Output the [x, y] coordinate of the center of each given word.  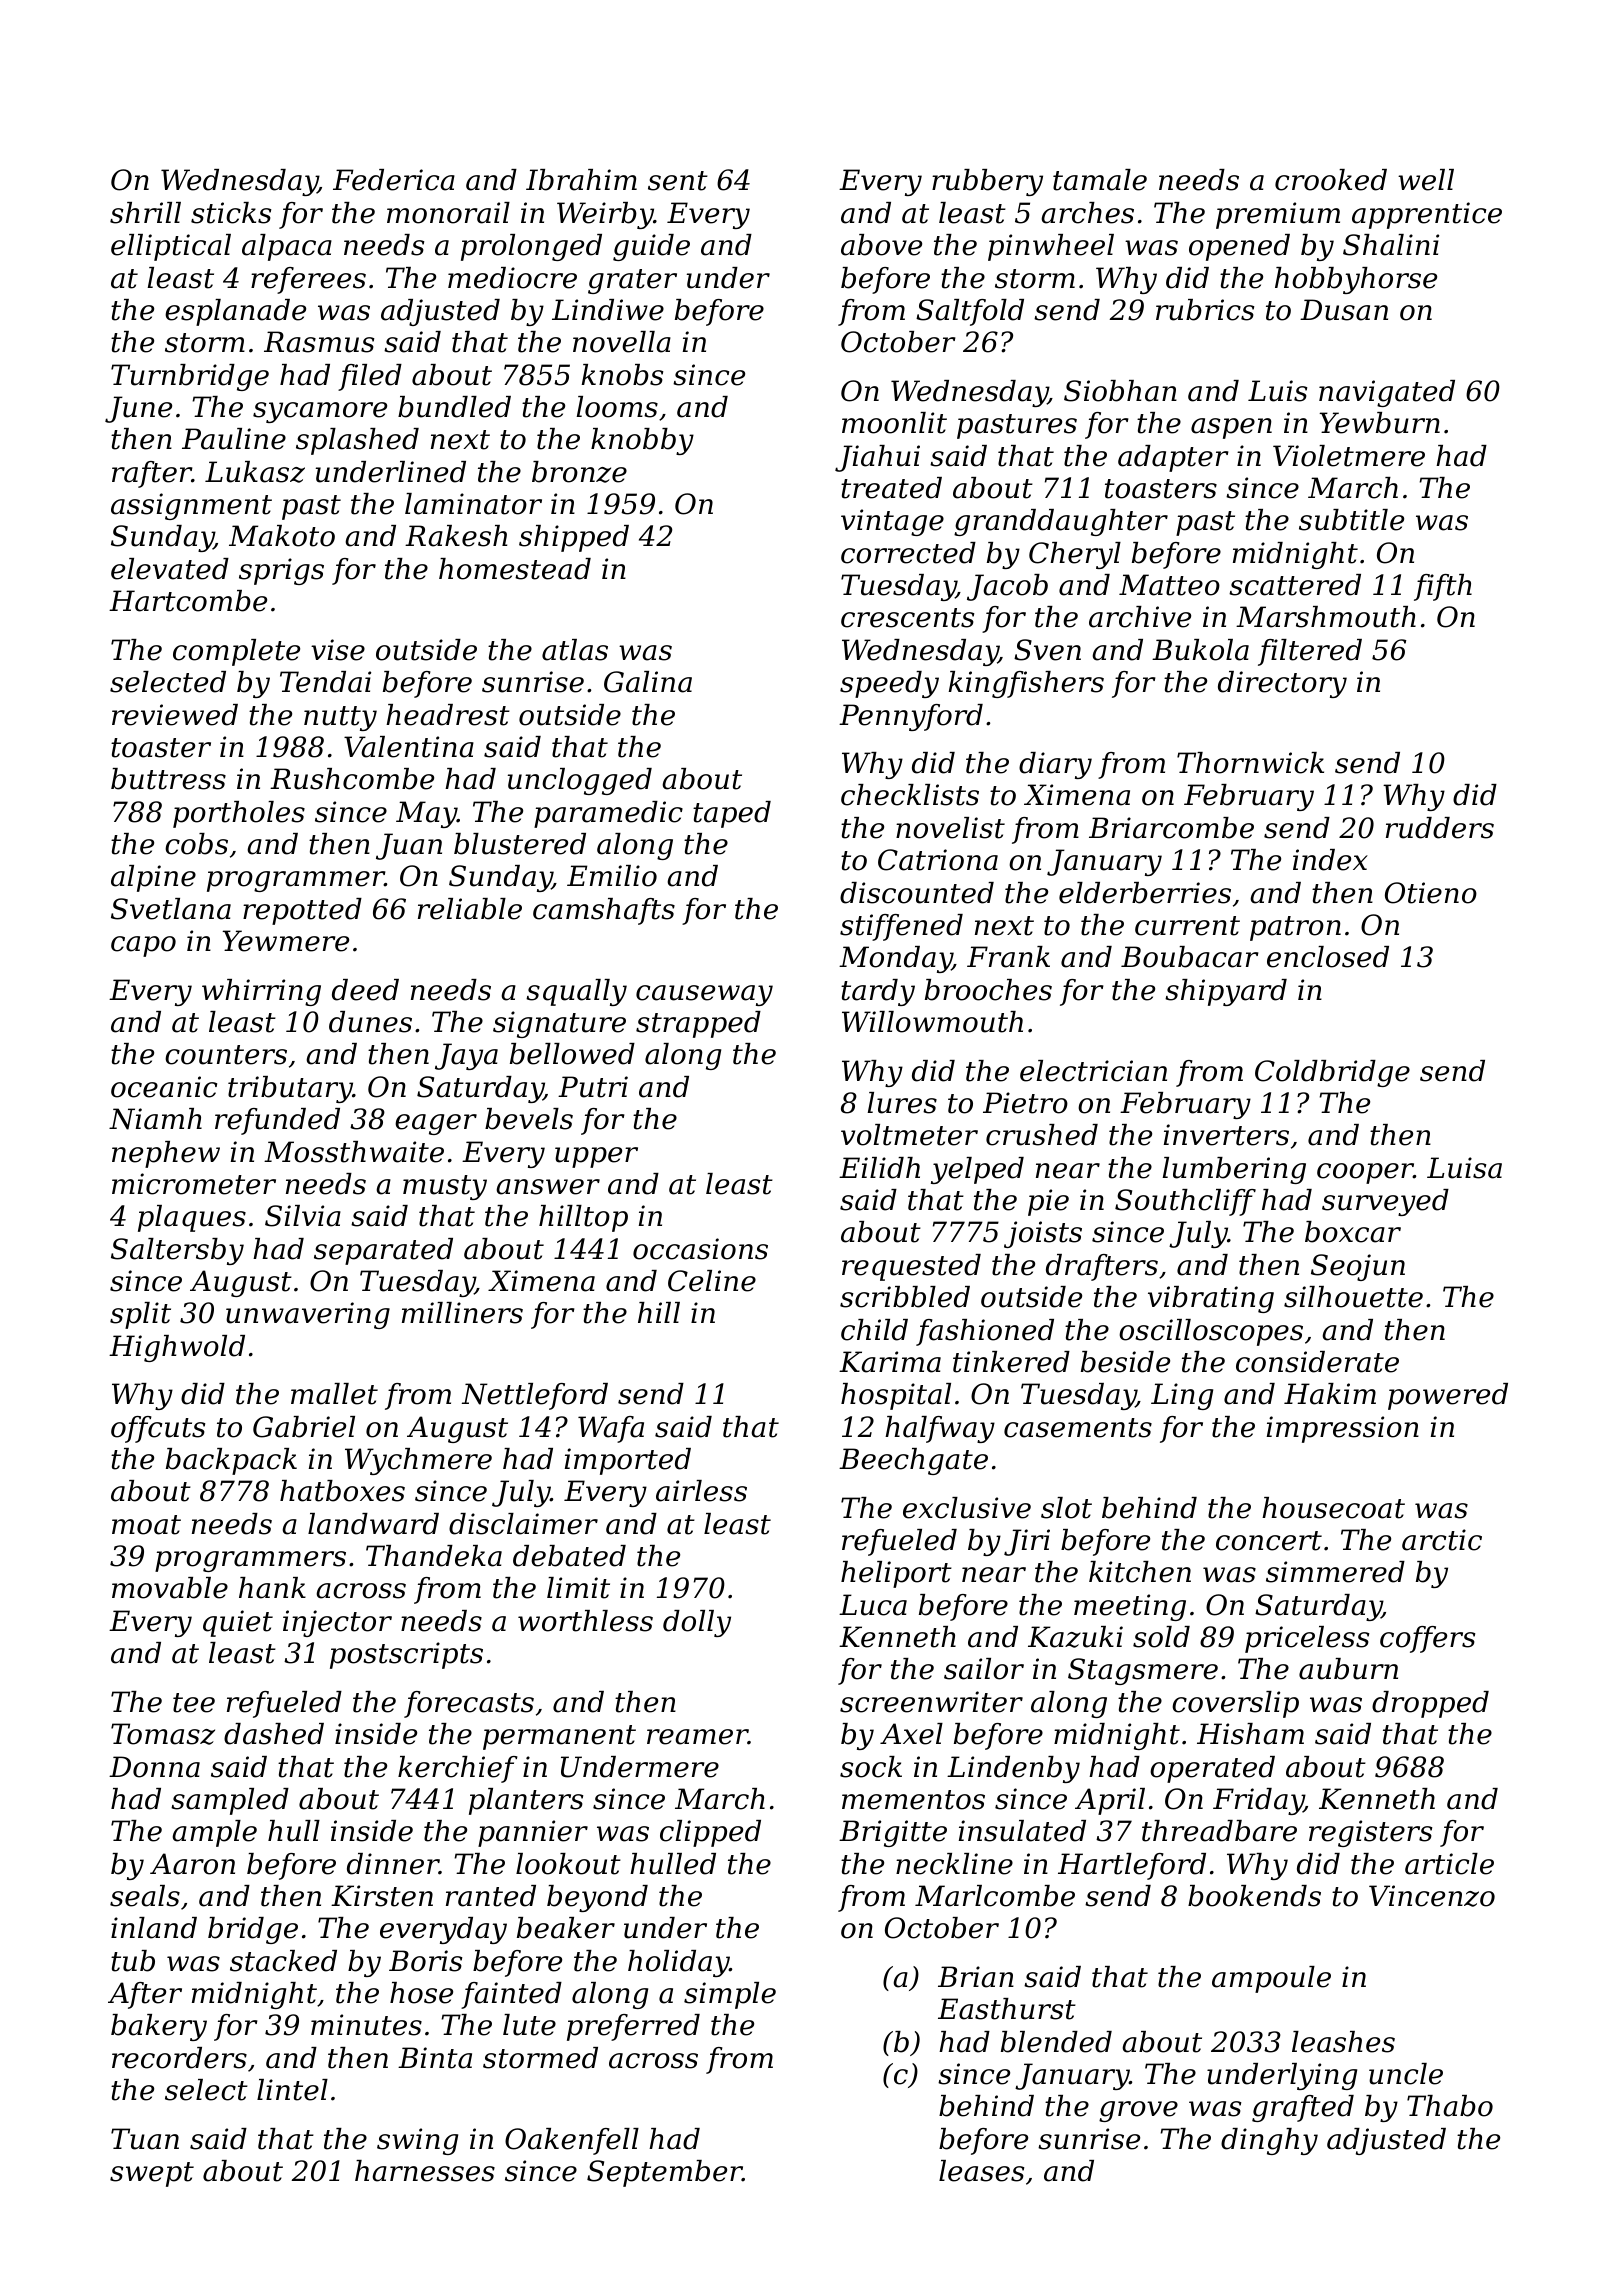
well [1426, 180]
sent [678, 181]
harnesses [425, 2171]
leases [981, 2171]
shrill [145, 213]
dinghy [1269, 2141]
